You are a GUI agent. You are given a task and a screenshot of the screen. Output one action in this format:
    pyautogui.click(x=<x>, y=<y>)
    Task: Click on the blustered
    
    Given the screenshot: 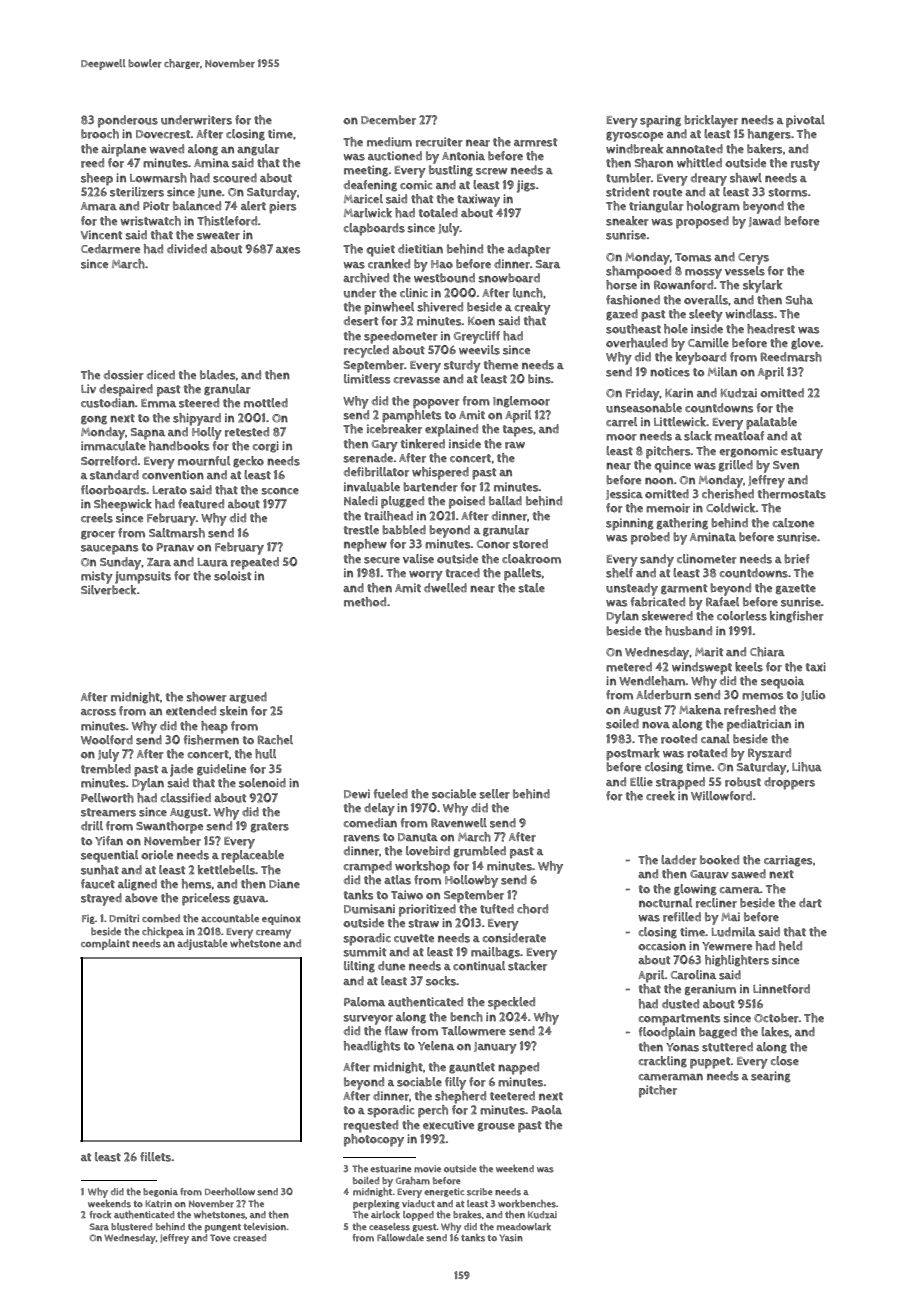 What is the action you would take?
    pyautogui.click(x=131, y=1227)
